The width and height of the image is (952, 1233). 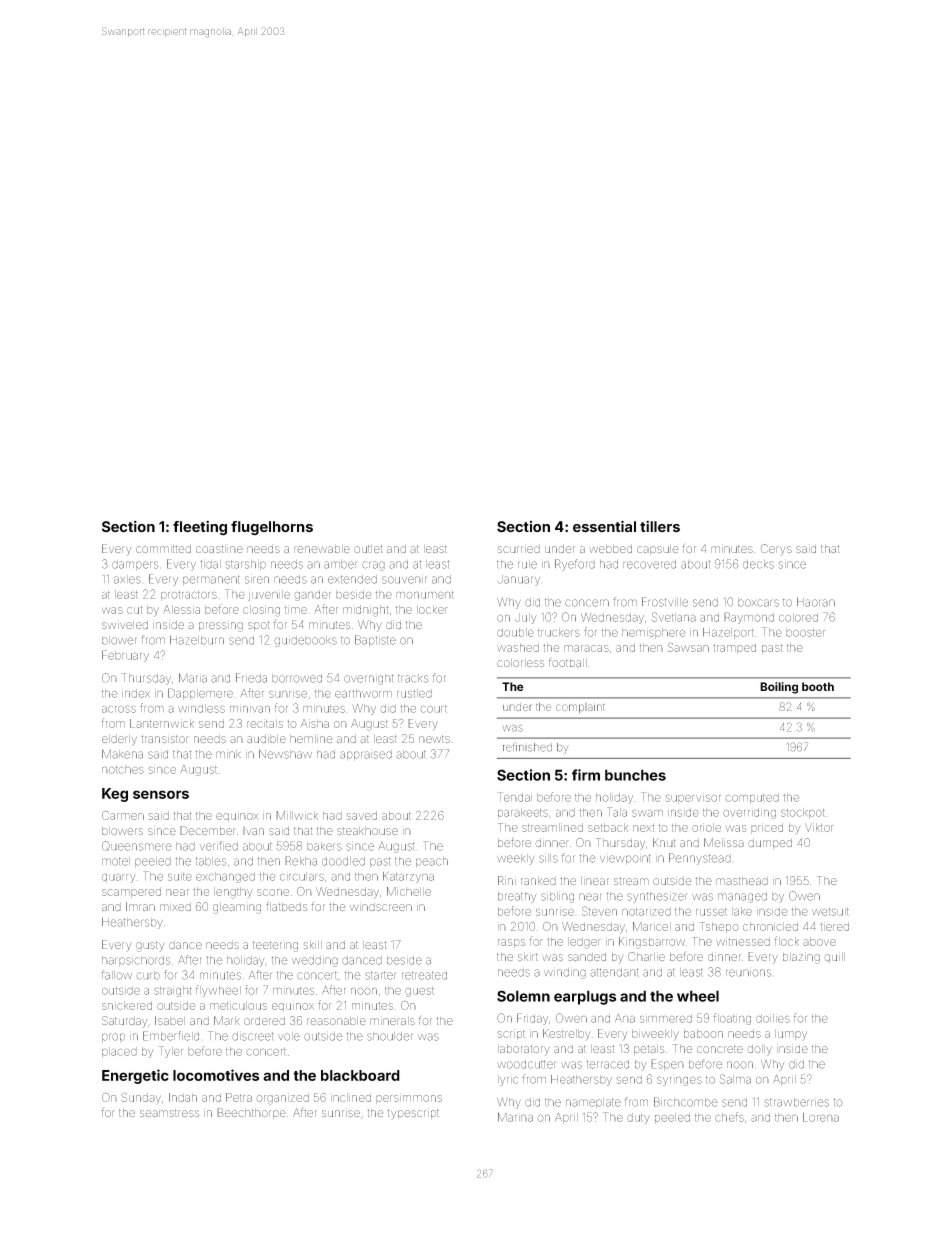 What do you see at coordinates (181, 609) in the image?
I see `Alessia` at bounding box center [181, 609].
